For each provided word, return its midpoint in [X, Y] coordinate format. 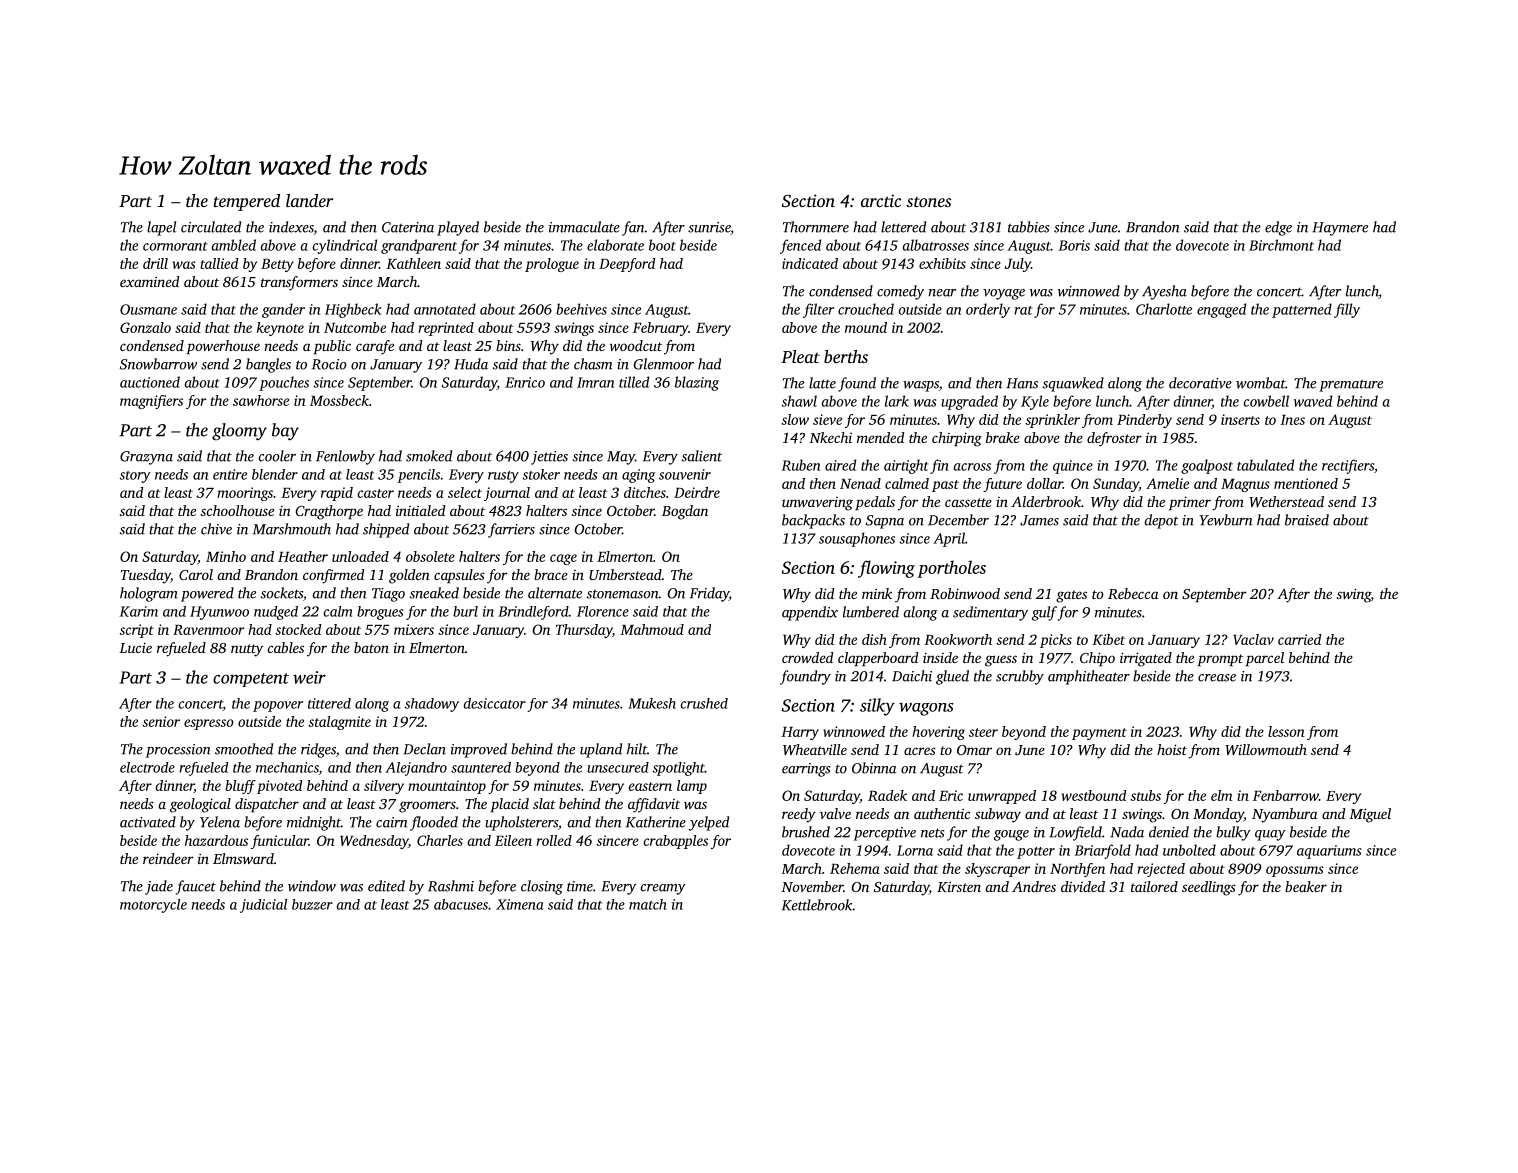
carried [1299, 639]
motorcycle [153, 906]
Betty [277, 265]
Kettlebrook [817, 905]
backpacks [813, 521]
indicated [810, 263]
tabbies [1028, 227]
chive [216, 529]
